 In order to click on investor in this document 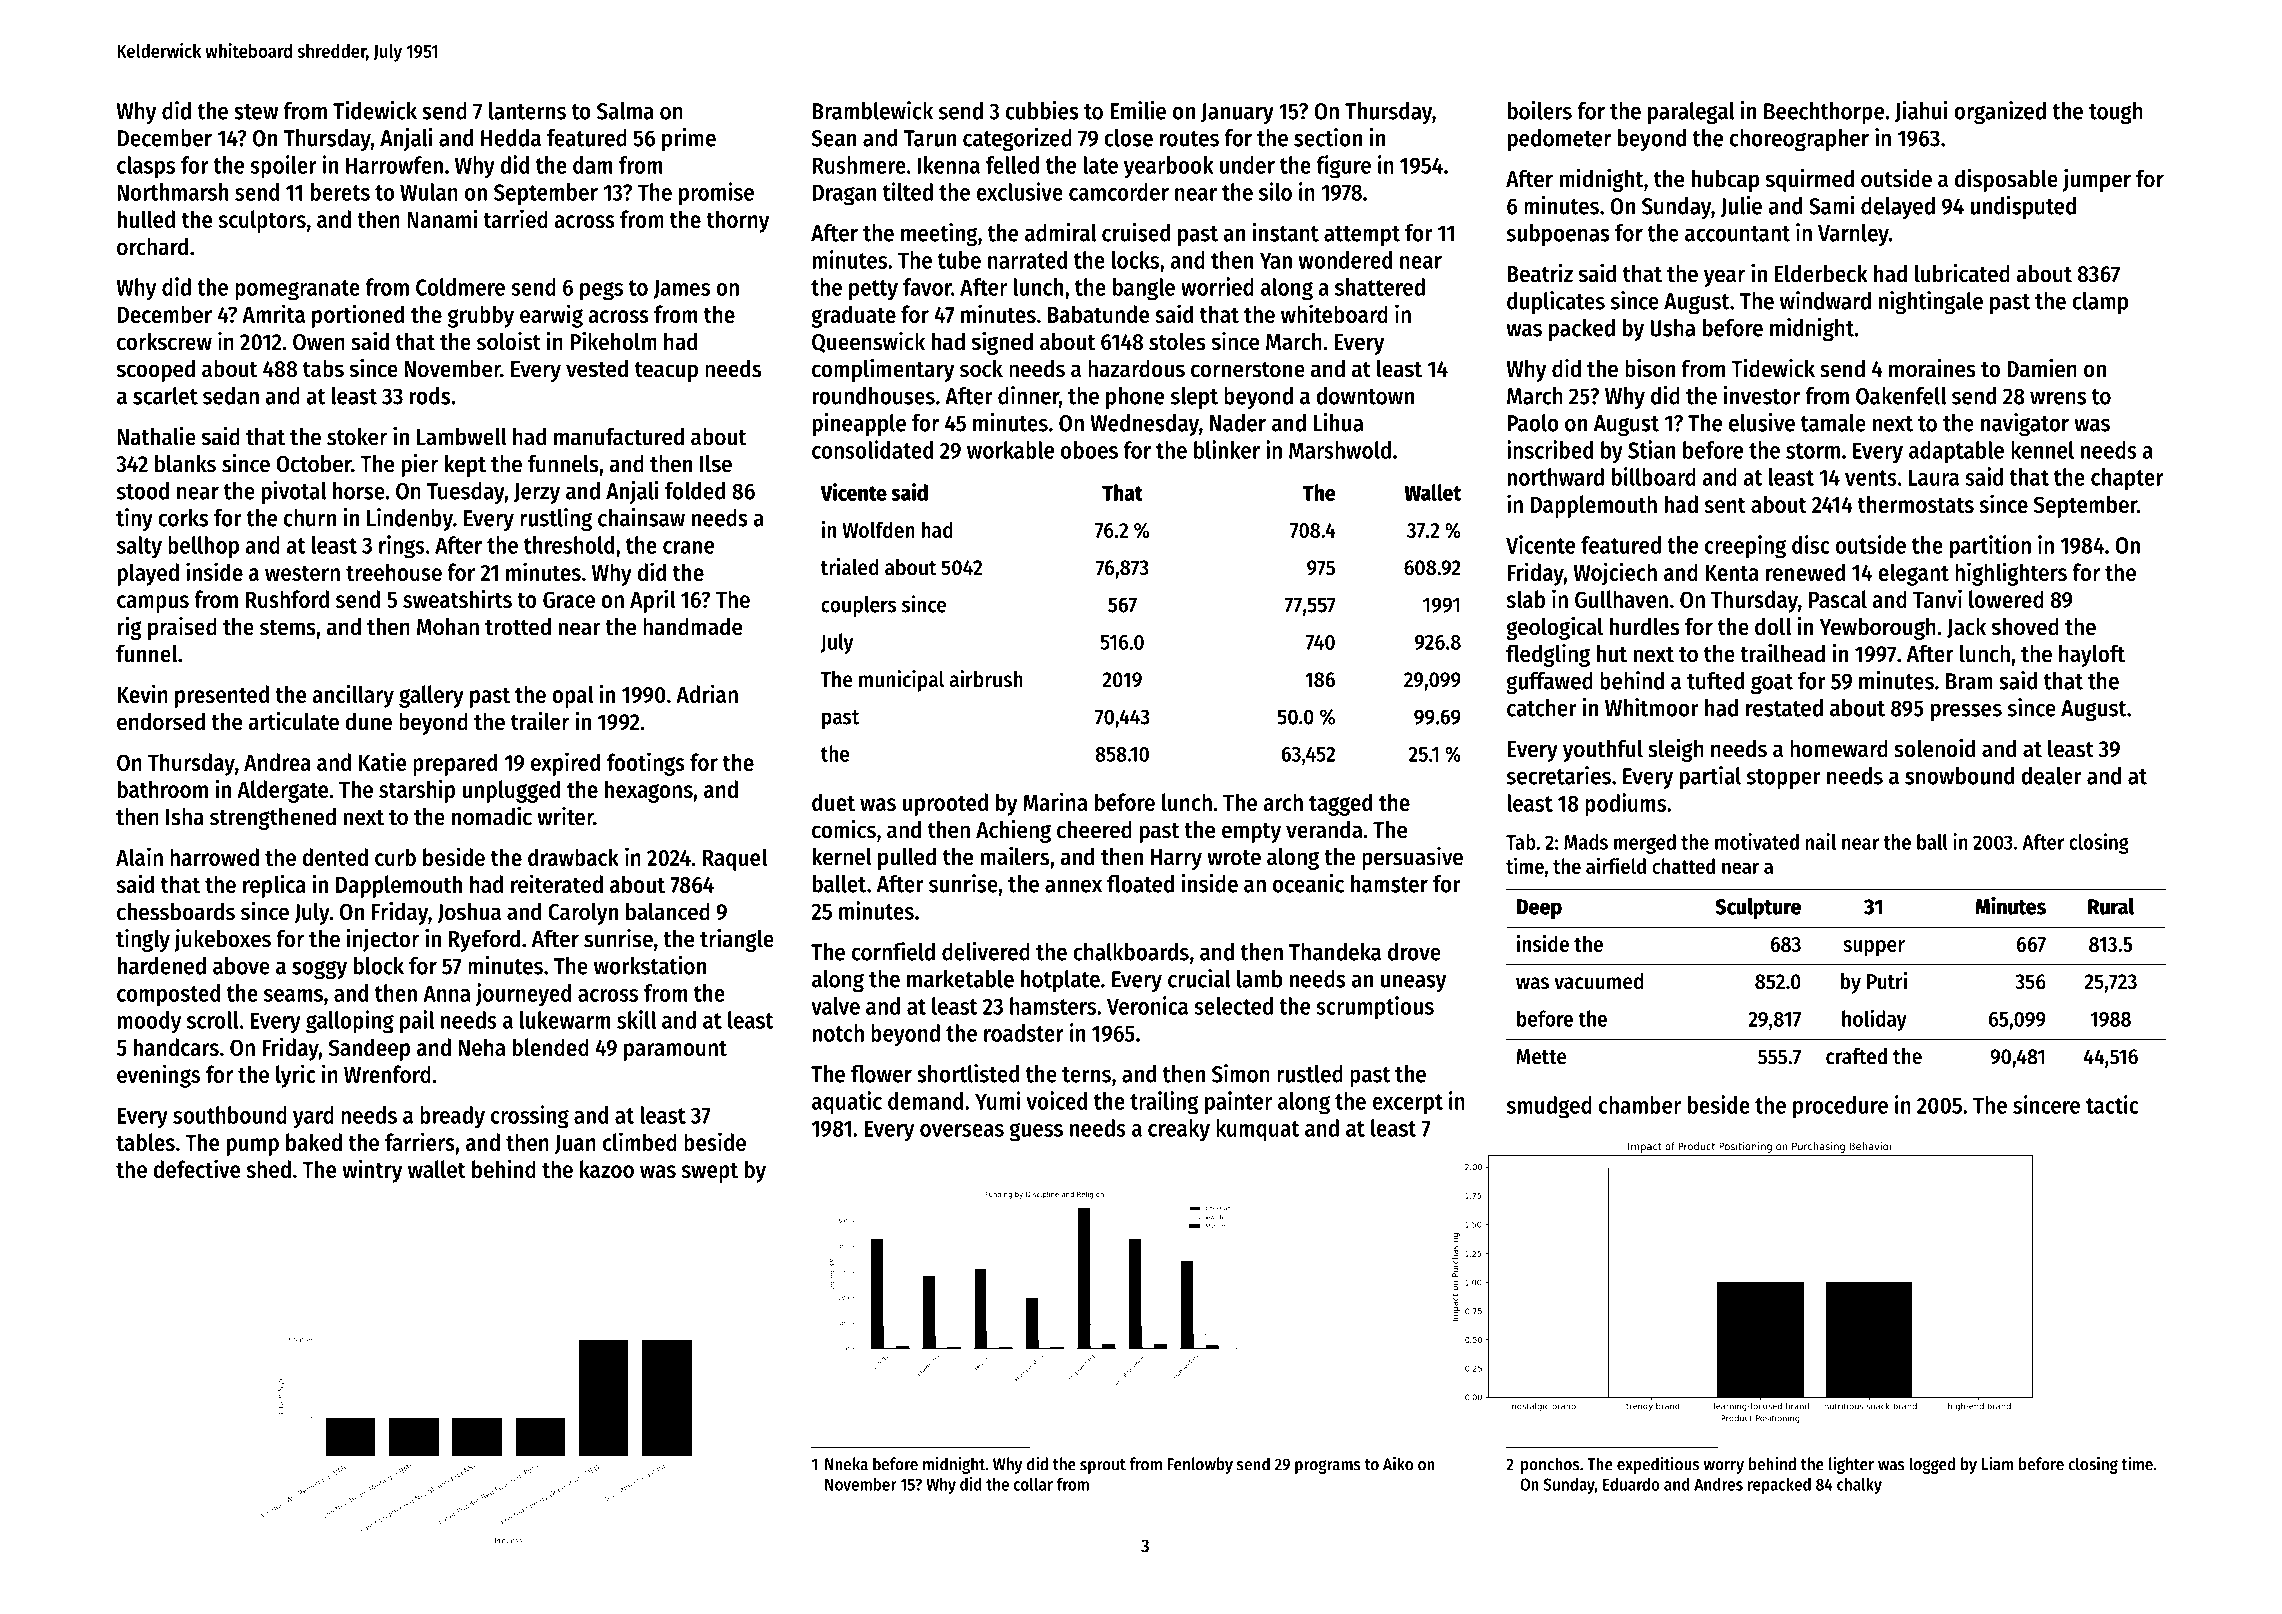, I will do `click(1761, 395)`.
